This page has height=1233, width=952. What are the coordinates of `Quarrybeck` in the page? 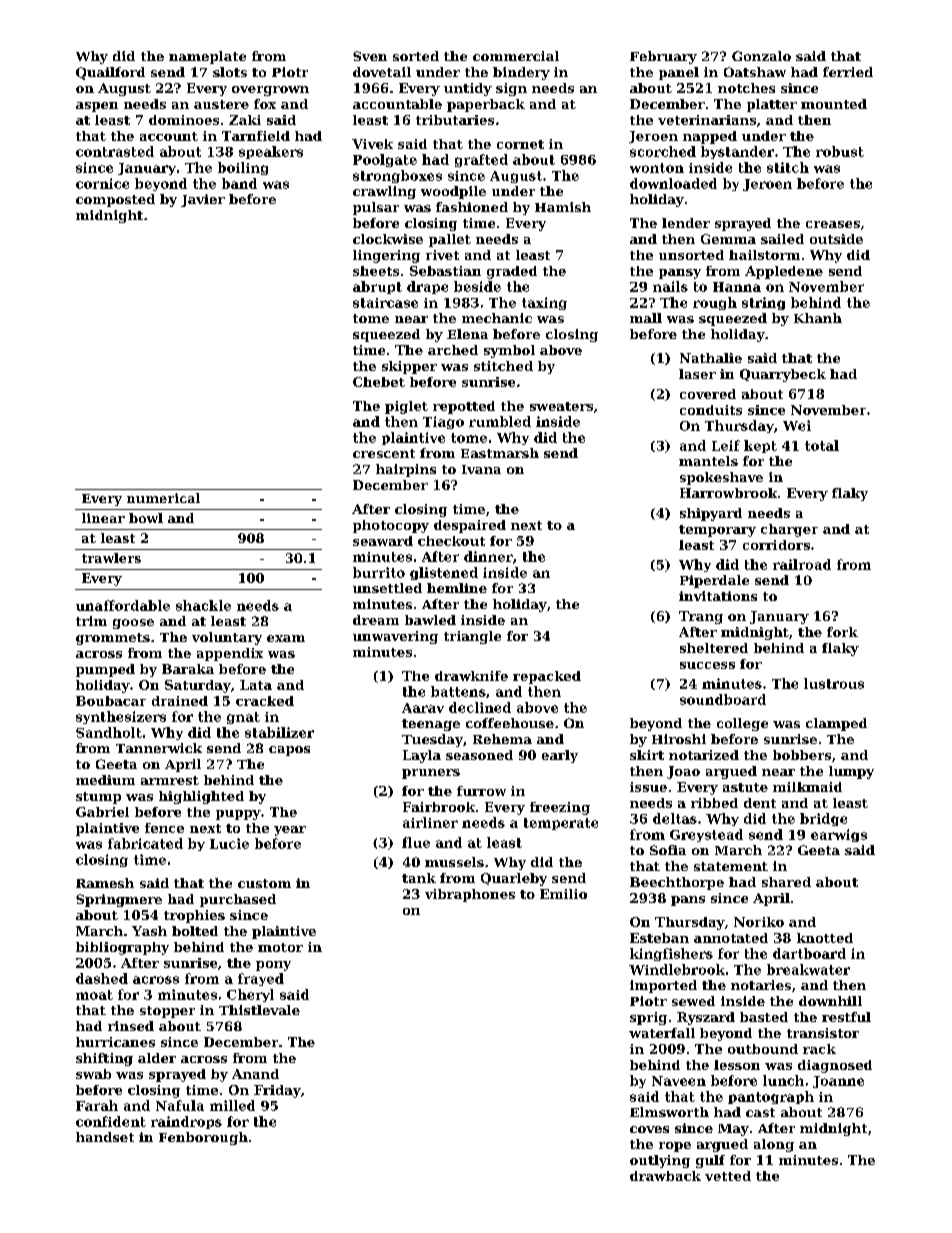 It's located at (783, 375).
